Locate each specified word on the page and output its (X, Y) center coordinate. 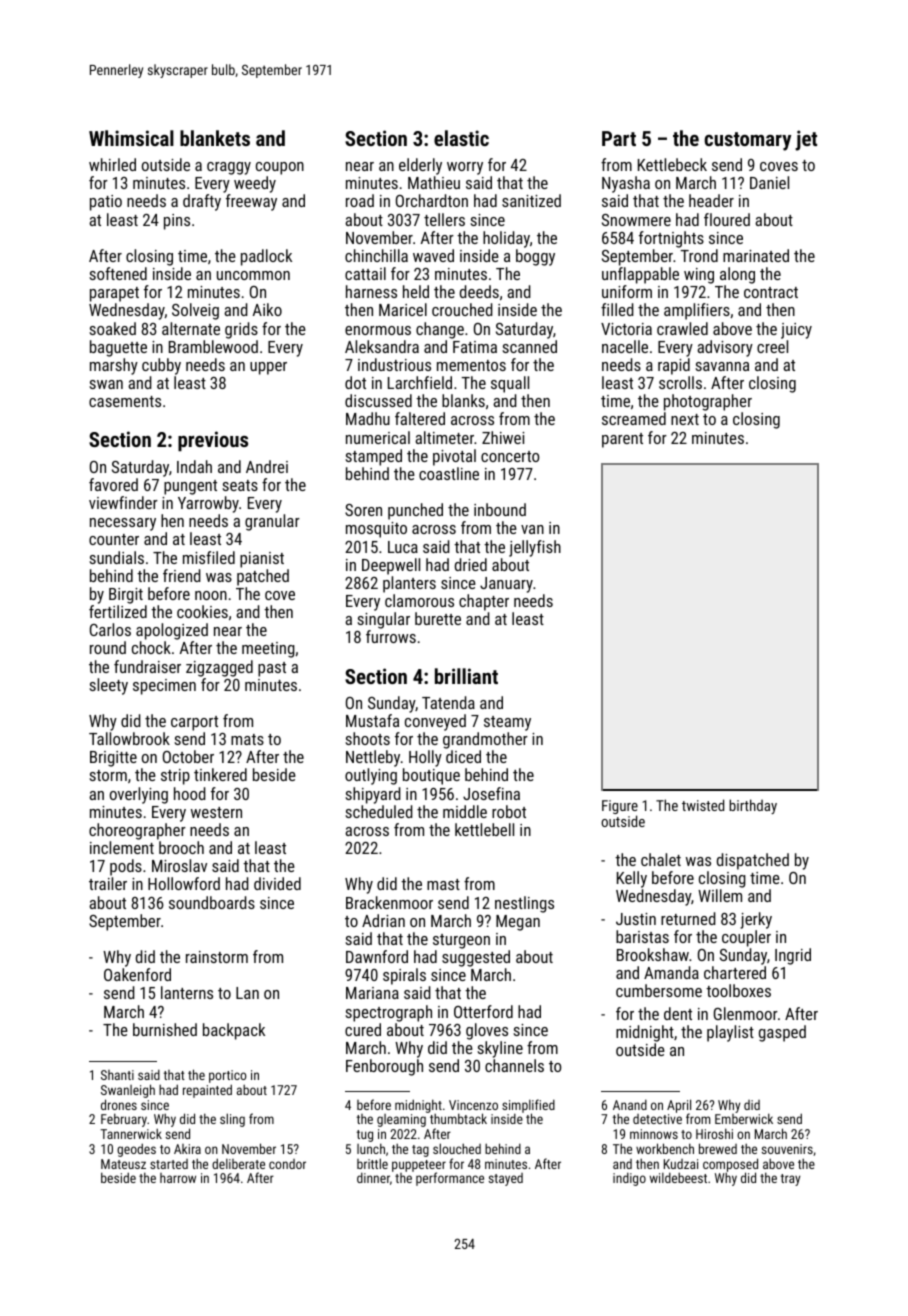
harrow (178, 1178)
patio (106, 203)
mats (247, 739)
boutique (431, 776)
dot (355, 382)
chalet (661, 859)
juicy (796, 331)
